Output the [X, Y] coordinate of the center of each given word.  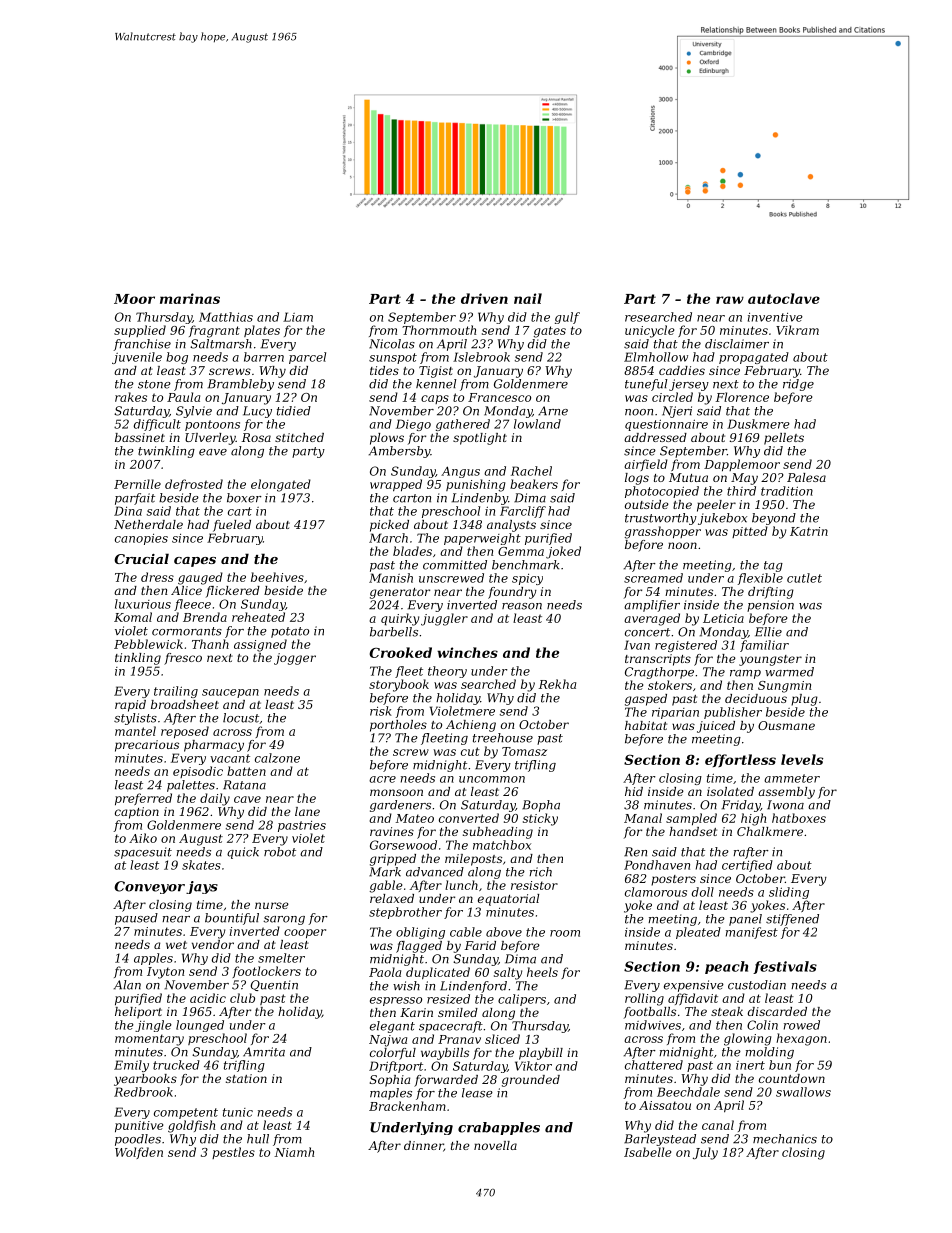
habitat [646, 725]
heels [542, 972]
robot [280, 852]
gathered [463, 425]
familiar [764, 646]
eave [213, 452]
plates [262, 331]
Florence [742, 397]
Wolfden [139, 1153]
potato [290, 632]
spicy [527, 579]
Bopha [541, 806]
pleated [698, 933]
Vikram [797, 330]
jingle [153, 1026]
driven [484, 298]
